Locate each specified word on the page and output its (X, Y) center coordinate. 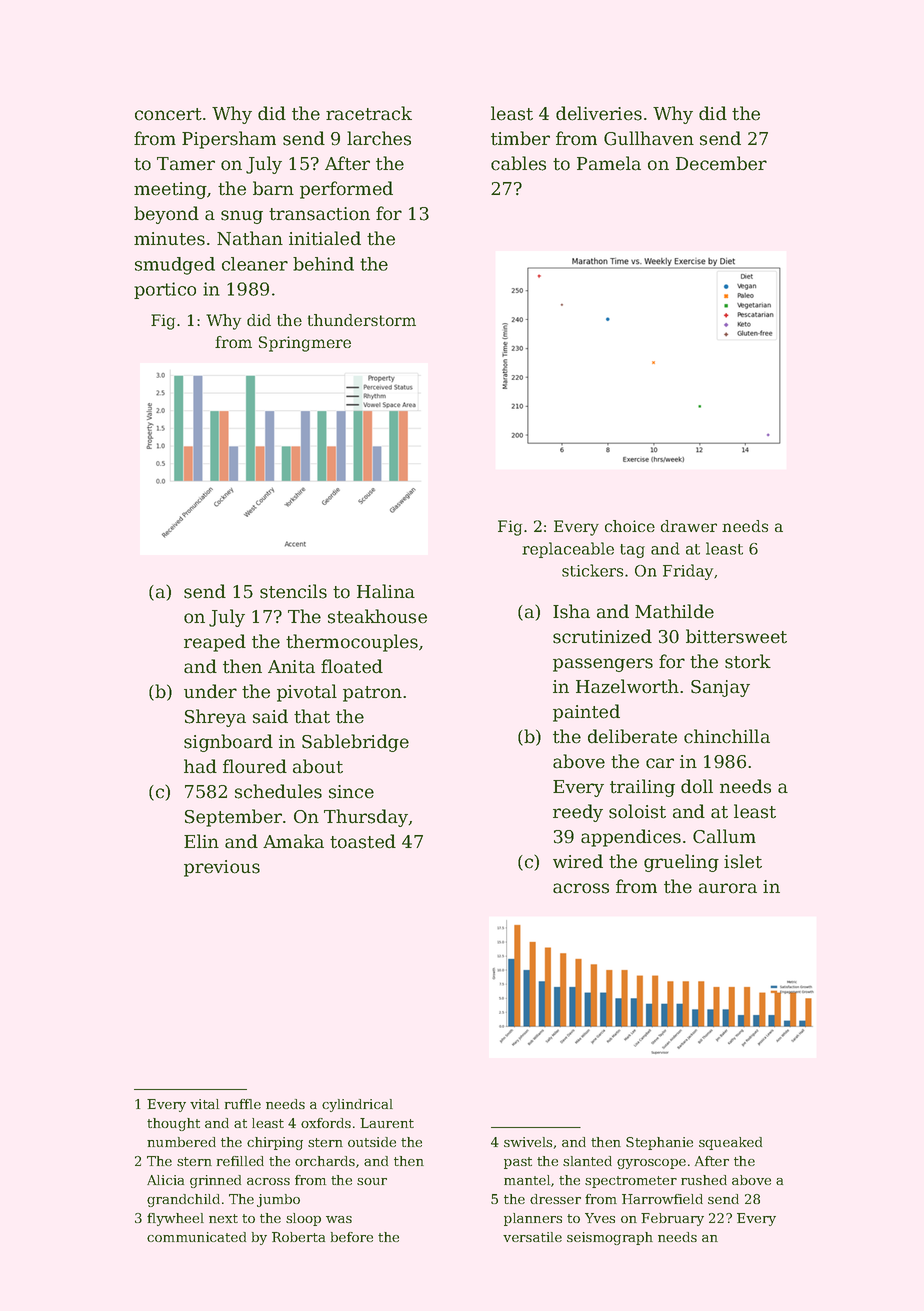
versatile (532, 1237)
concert (168, 114)
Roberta (298, 1237)
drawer (689, 526)
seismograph (610, 1238)
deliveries (599, 113)
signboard (228, 743)
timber (520, 138)
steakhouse (377, 616)
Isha (571, 611)
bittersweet (736, 636)
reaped (215, 643)
